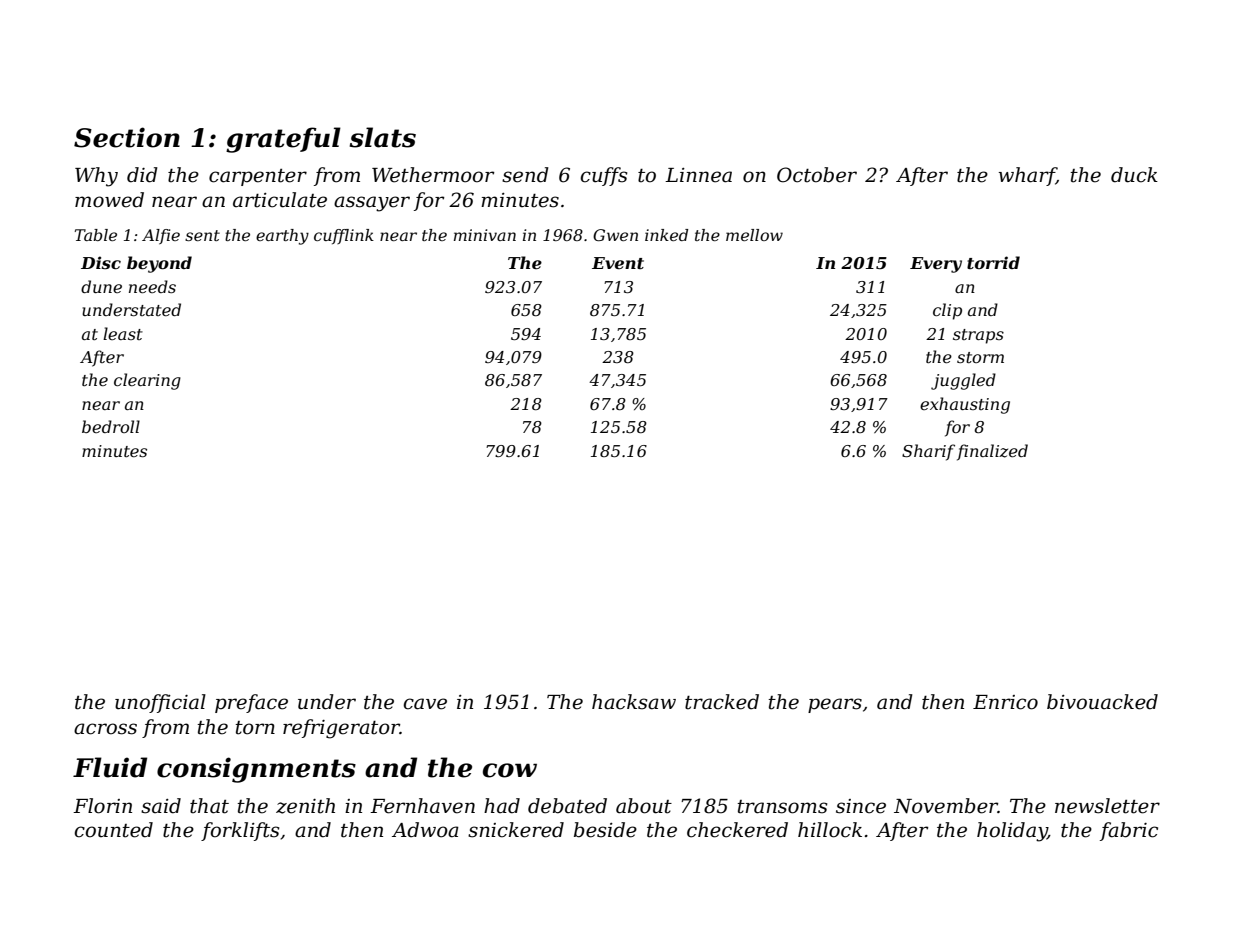  I want to click on bivouacked, so click(1102, 702).
